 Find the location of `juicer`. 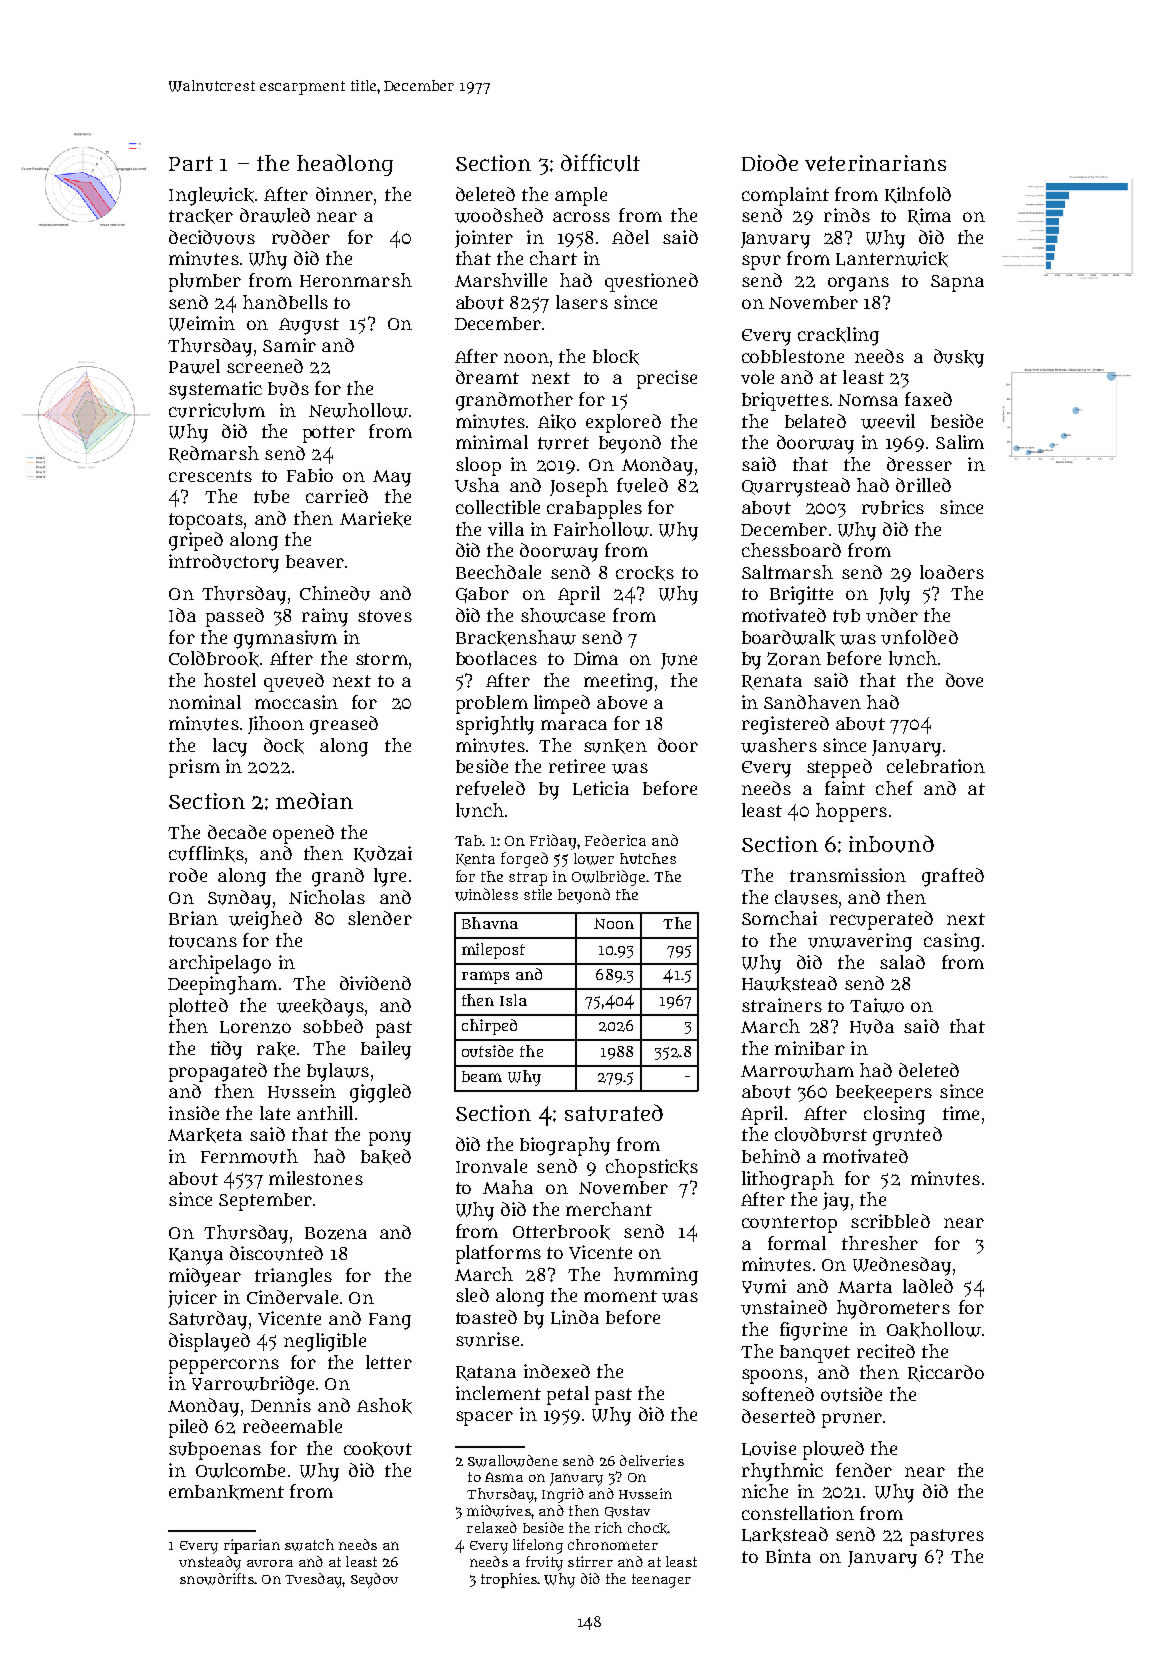

juicer is located at coordinates (192, 1299).
